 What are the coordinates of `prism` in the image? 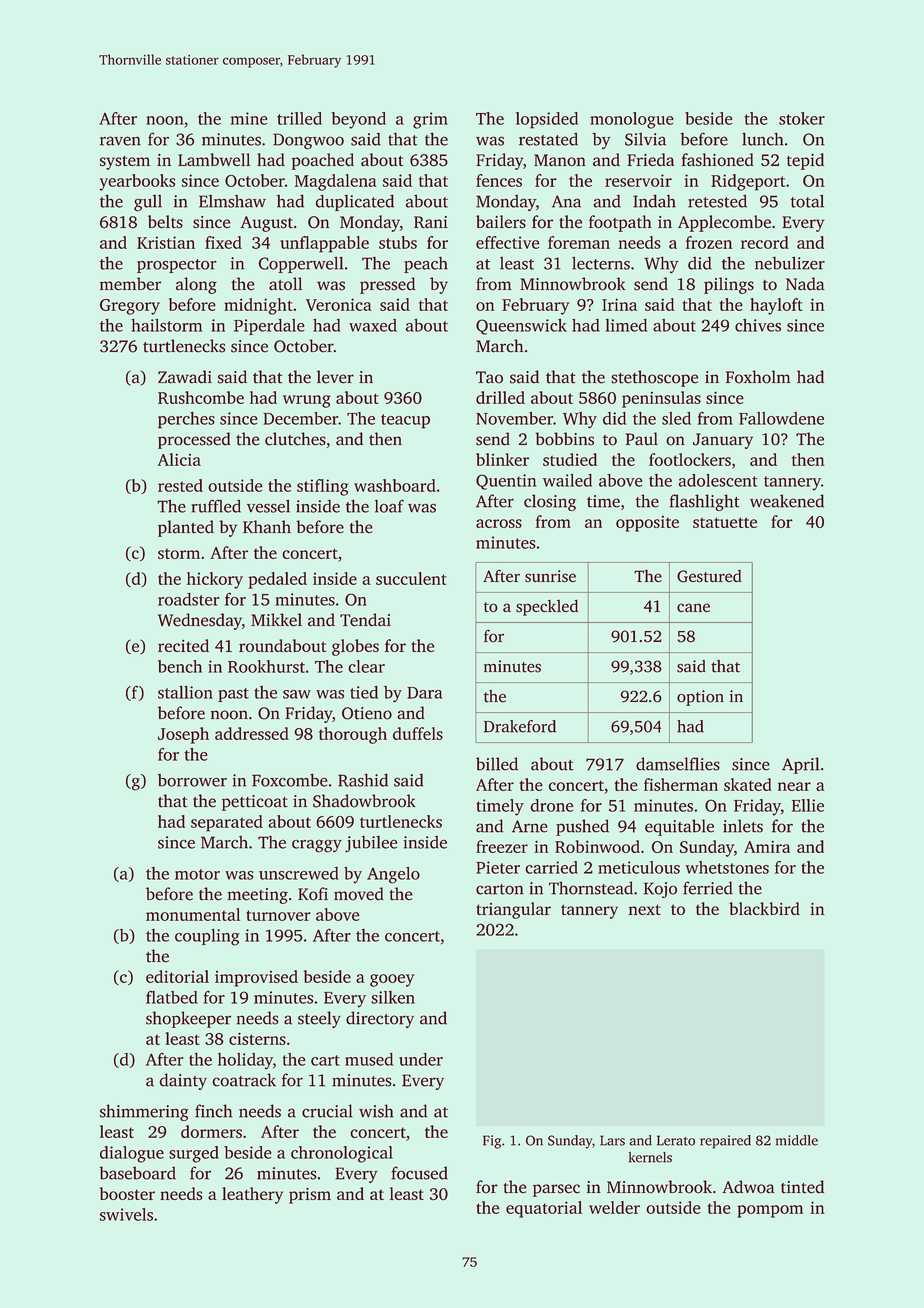 It's located at (310, 1196).
